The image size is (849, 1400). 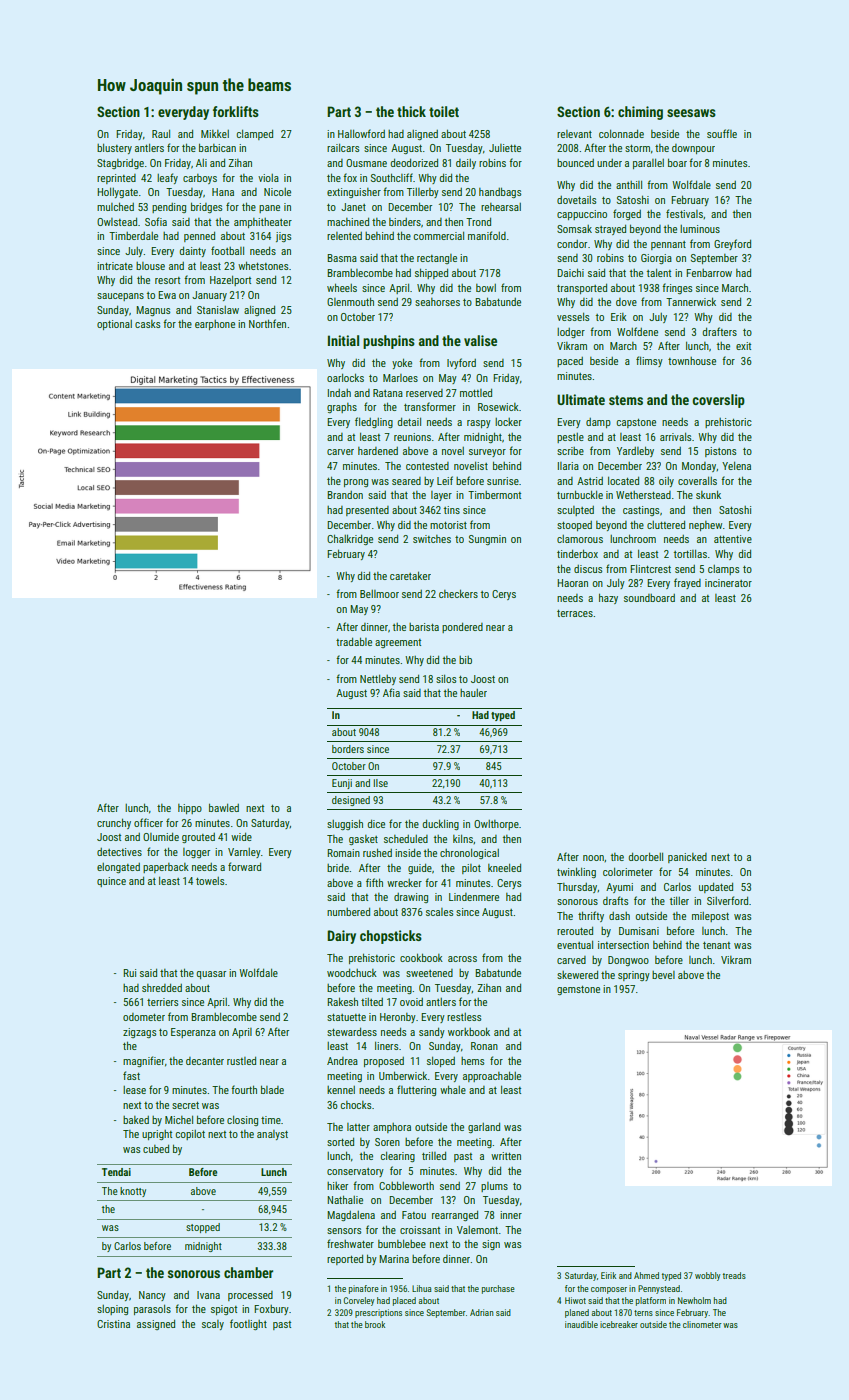 I want to click on surveyor, so click(x=487, y=453).
